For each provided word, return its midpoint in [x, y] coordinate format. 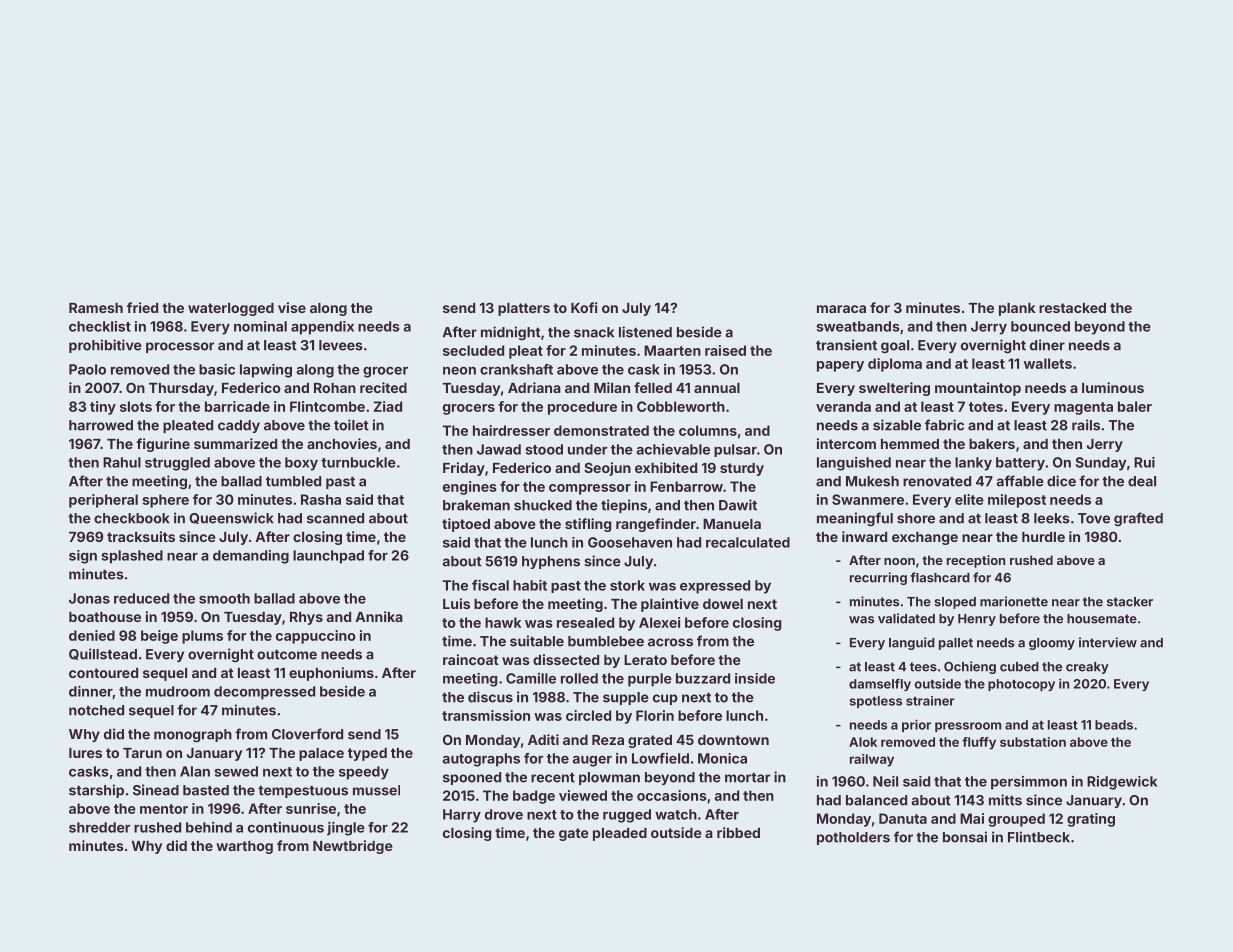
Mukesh [872, 481]
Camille [531, 678]
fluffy [979, 743]
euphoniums [331, 674]
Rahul [122, 462]
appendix [322, 328]
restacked [1072, 308]
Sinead [156, 790]
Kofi [584, 307]
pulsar [735, 450]
